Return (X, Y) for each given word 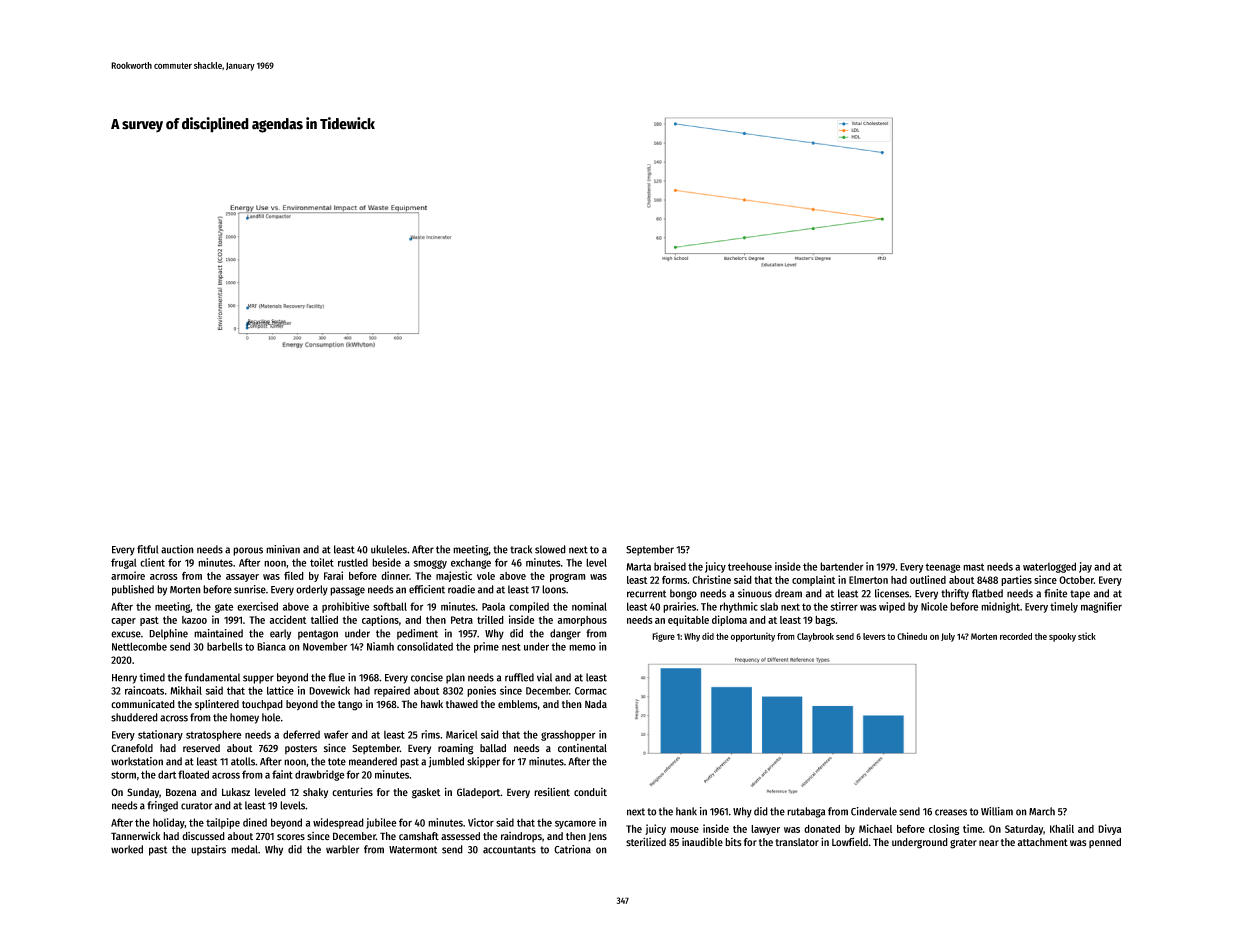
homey (244, 718)
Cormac (591, 691)
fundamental (212, 677)
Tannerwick (135, 836)
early (280, 634)
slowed (550, 549)
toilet (322, 562)
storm (123, 775)
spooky (1062, 637)
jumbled (446, 762)
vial (544, 677)
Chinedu (912, 636)
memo (582, 647)
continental (582, 748)
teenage (943, 568)
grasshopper (568, 735)
